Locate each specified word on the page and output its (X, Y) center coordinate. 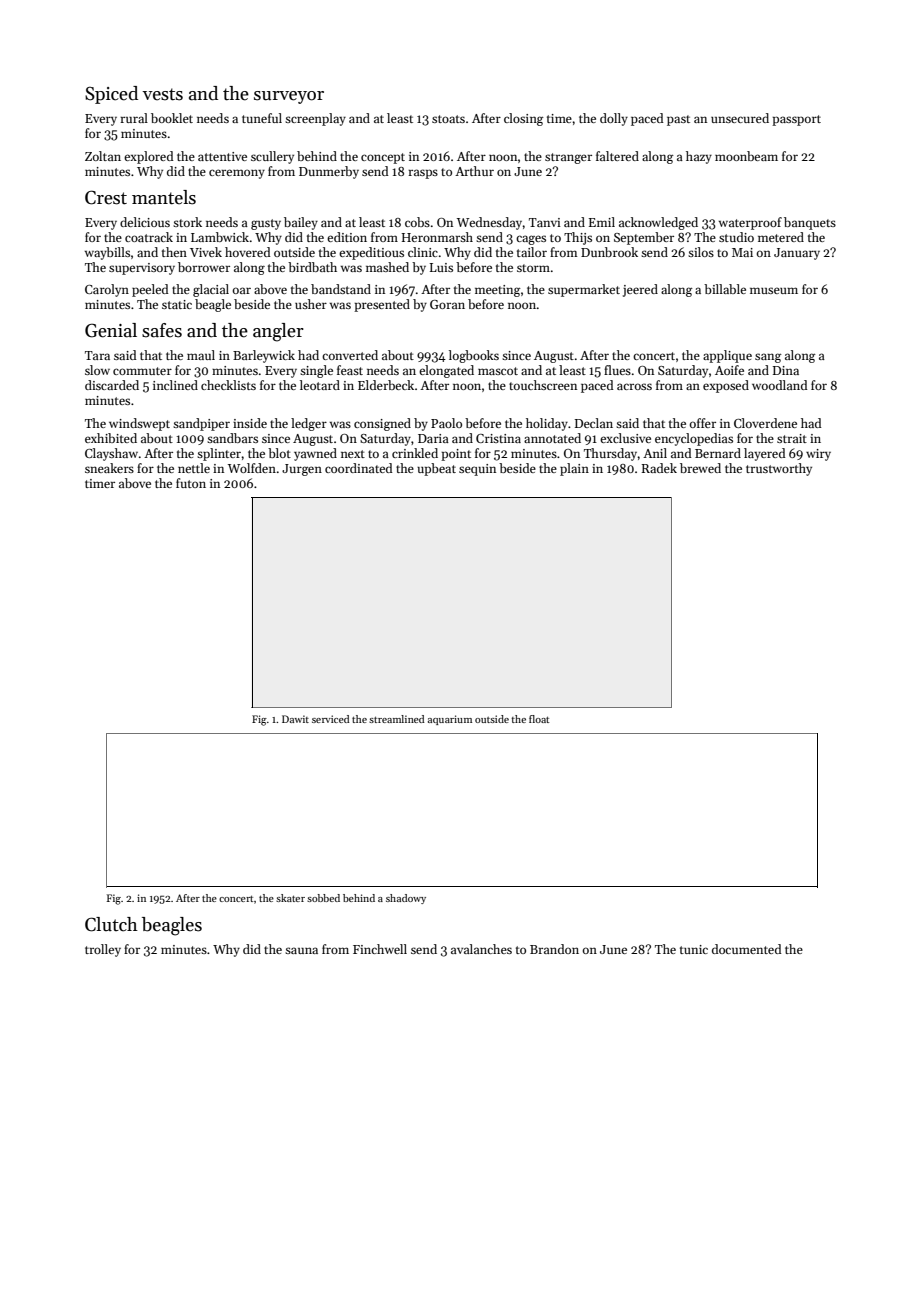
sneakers (109, 468)
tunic (694, 949)
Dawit (295, 719)
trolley (103, 950)
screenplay (315, 119)
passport (796, 120)
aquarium (450, 720)
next (353, 454)
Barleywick (264, 356)
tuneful (262, 118)
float (539, 719)
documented (747, 949)
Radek (659, 468)
